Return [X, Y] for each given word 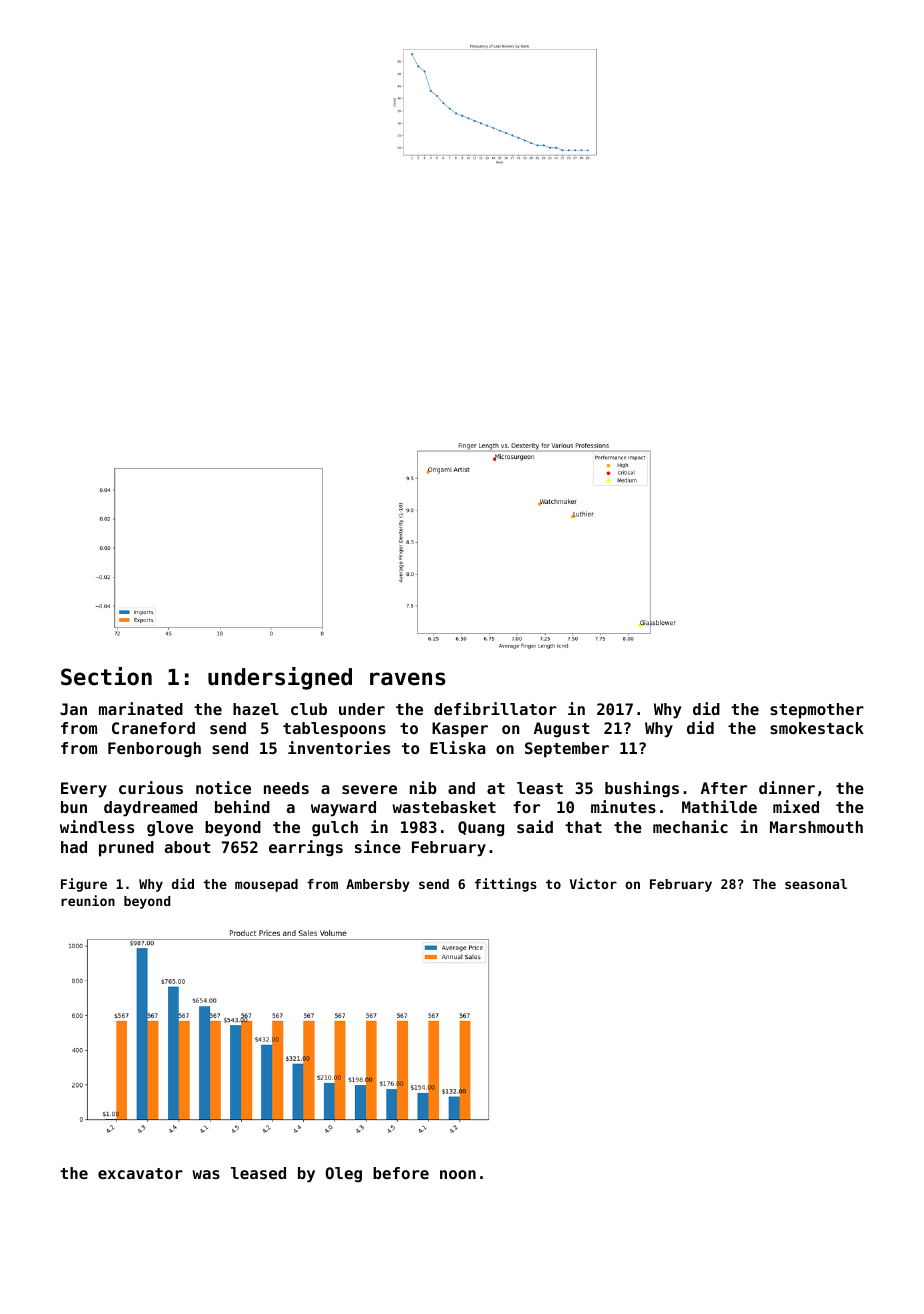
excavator [140, 1173]
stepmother [817, 711]
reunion [88, 900]
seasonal [816, 884]
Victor [593, 883]
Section [106, 676]
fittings [506, 885]
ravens [408, 679]
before [401, 1173]
